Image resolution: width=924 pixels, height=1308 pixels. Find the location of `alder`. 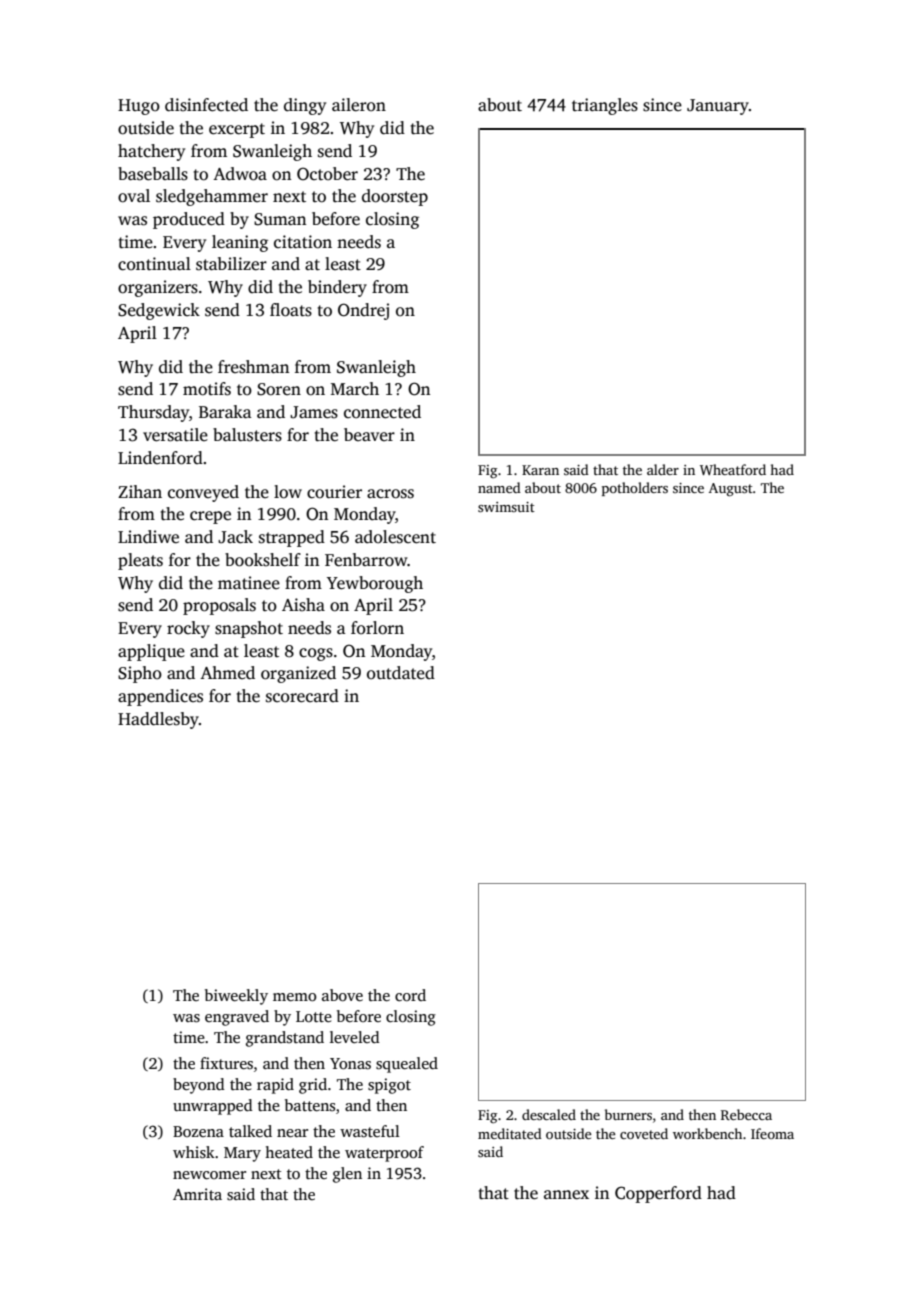

alder is located at coordinates (663, 469).
